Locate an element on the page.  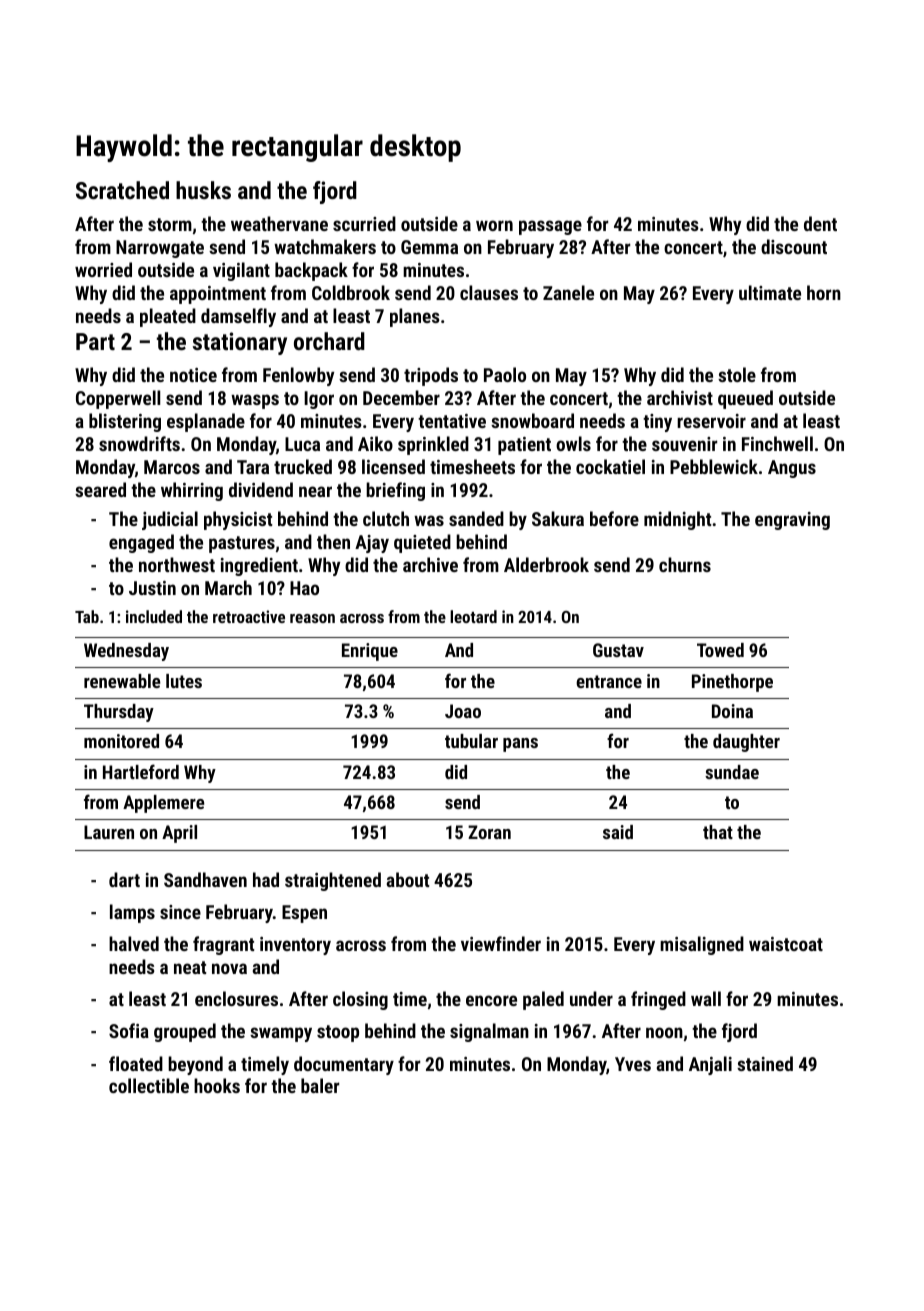
closing is located at coordinates (360, 1000).
